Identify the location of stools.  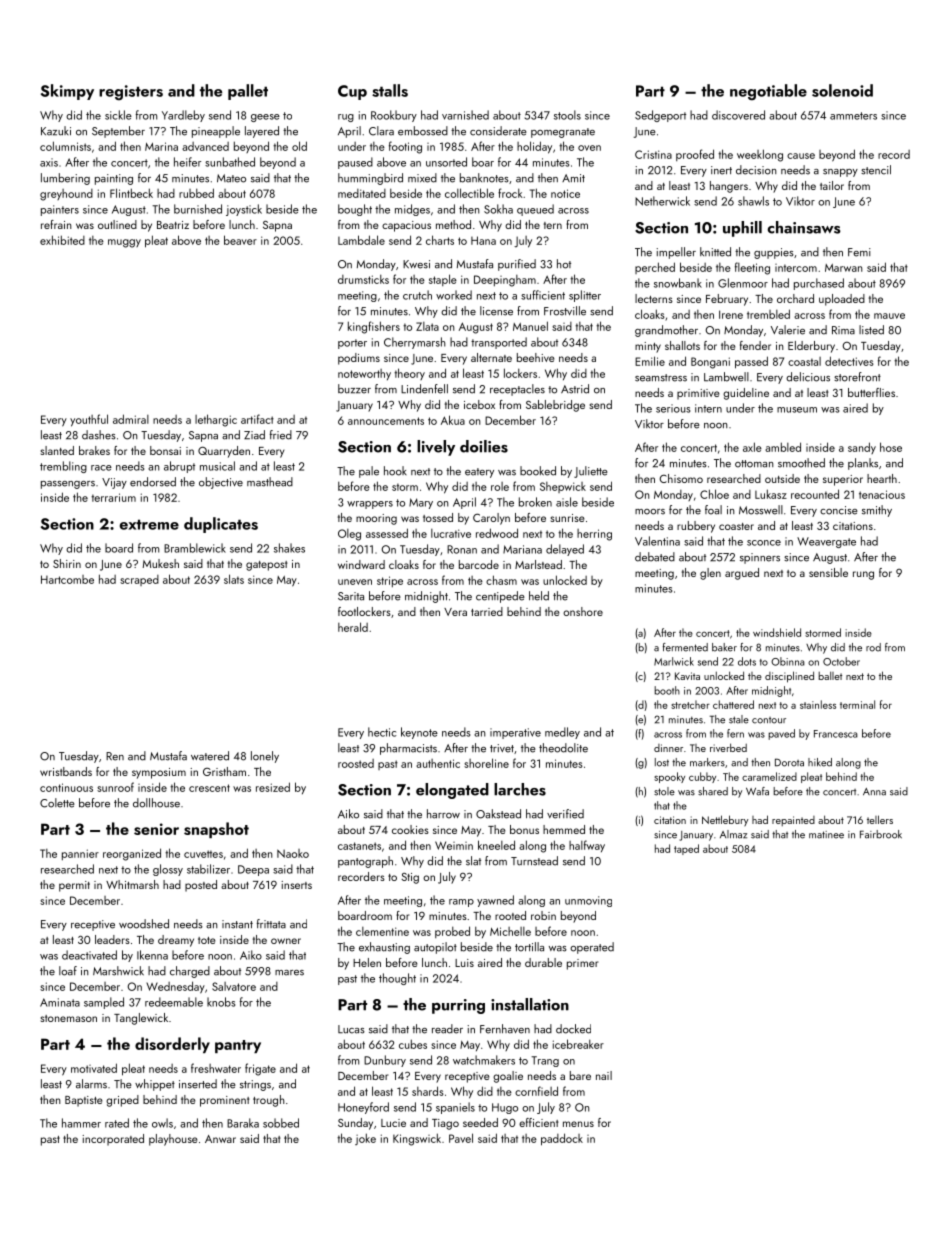
(567, 115).
